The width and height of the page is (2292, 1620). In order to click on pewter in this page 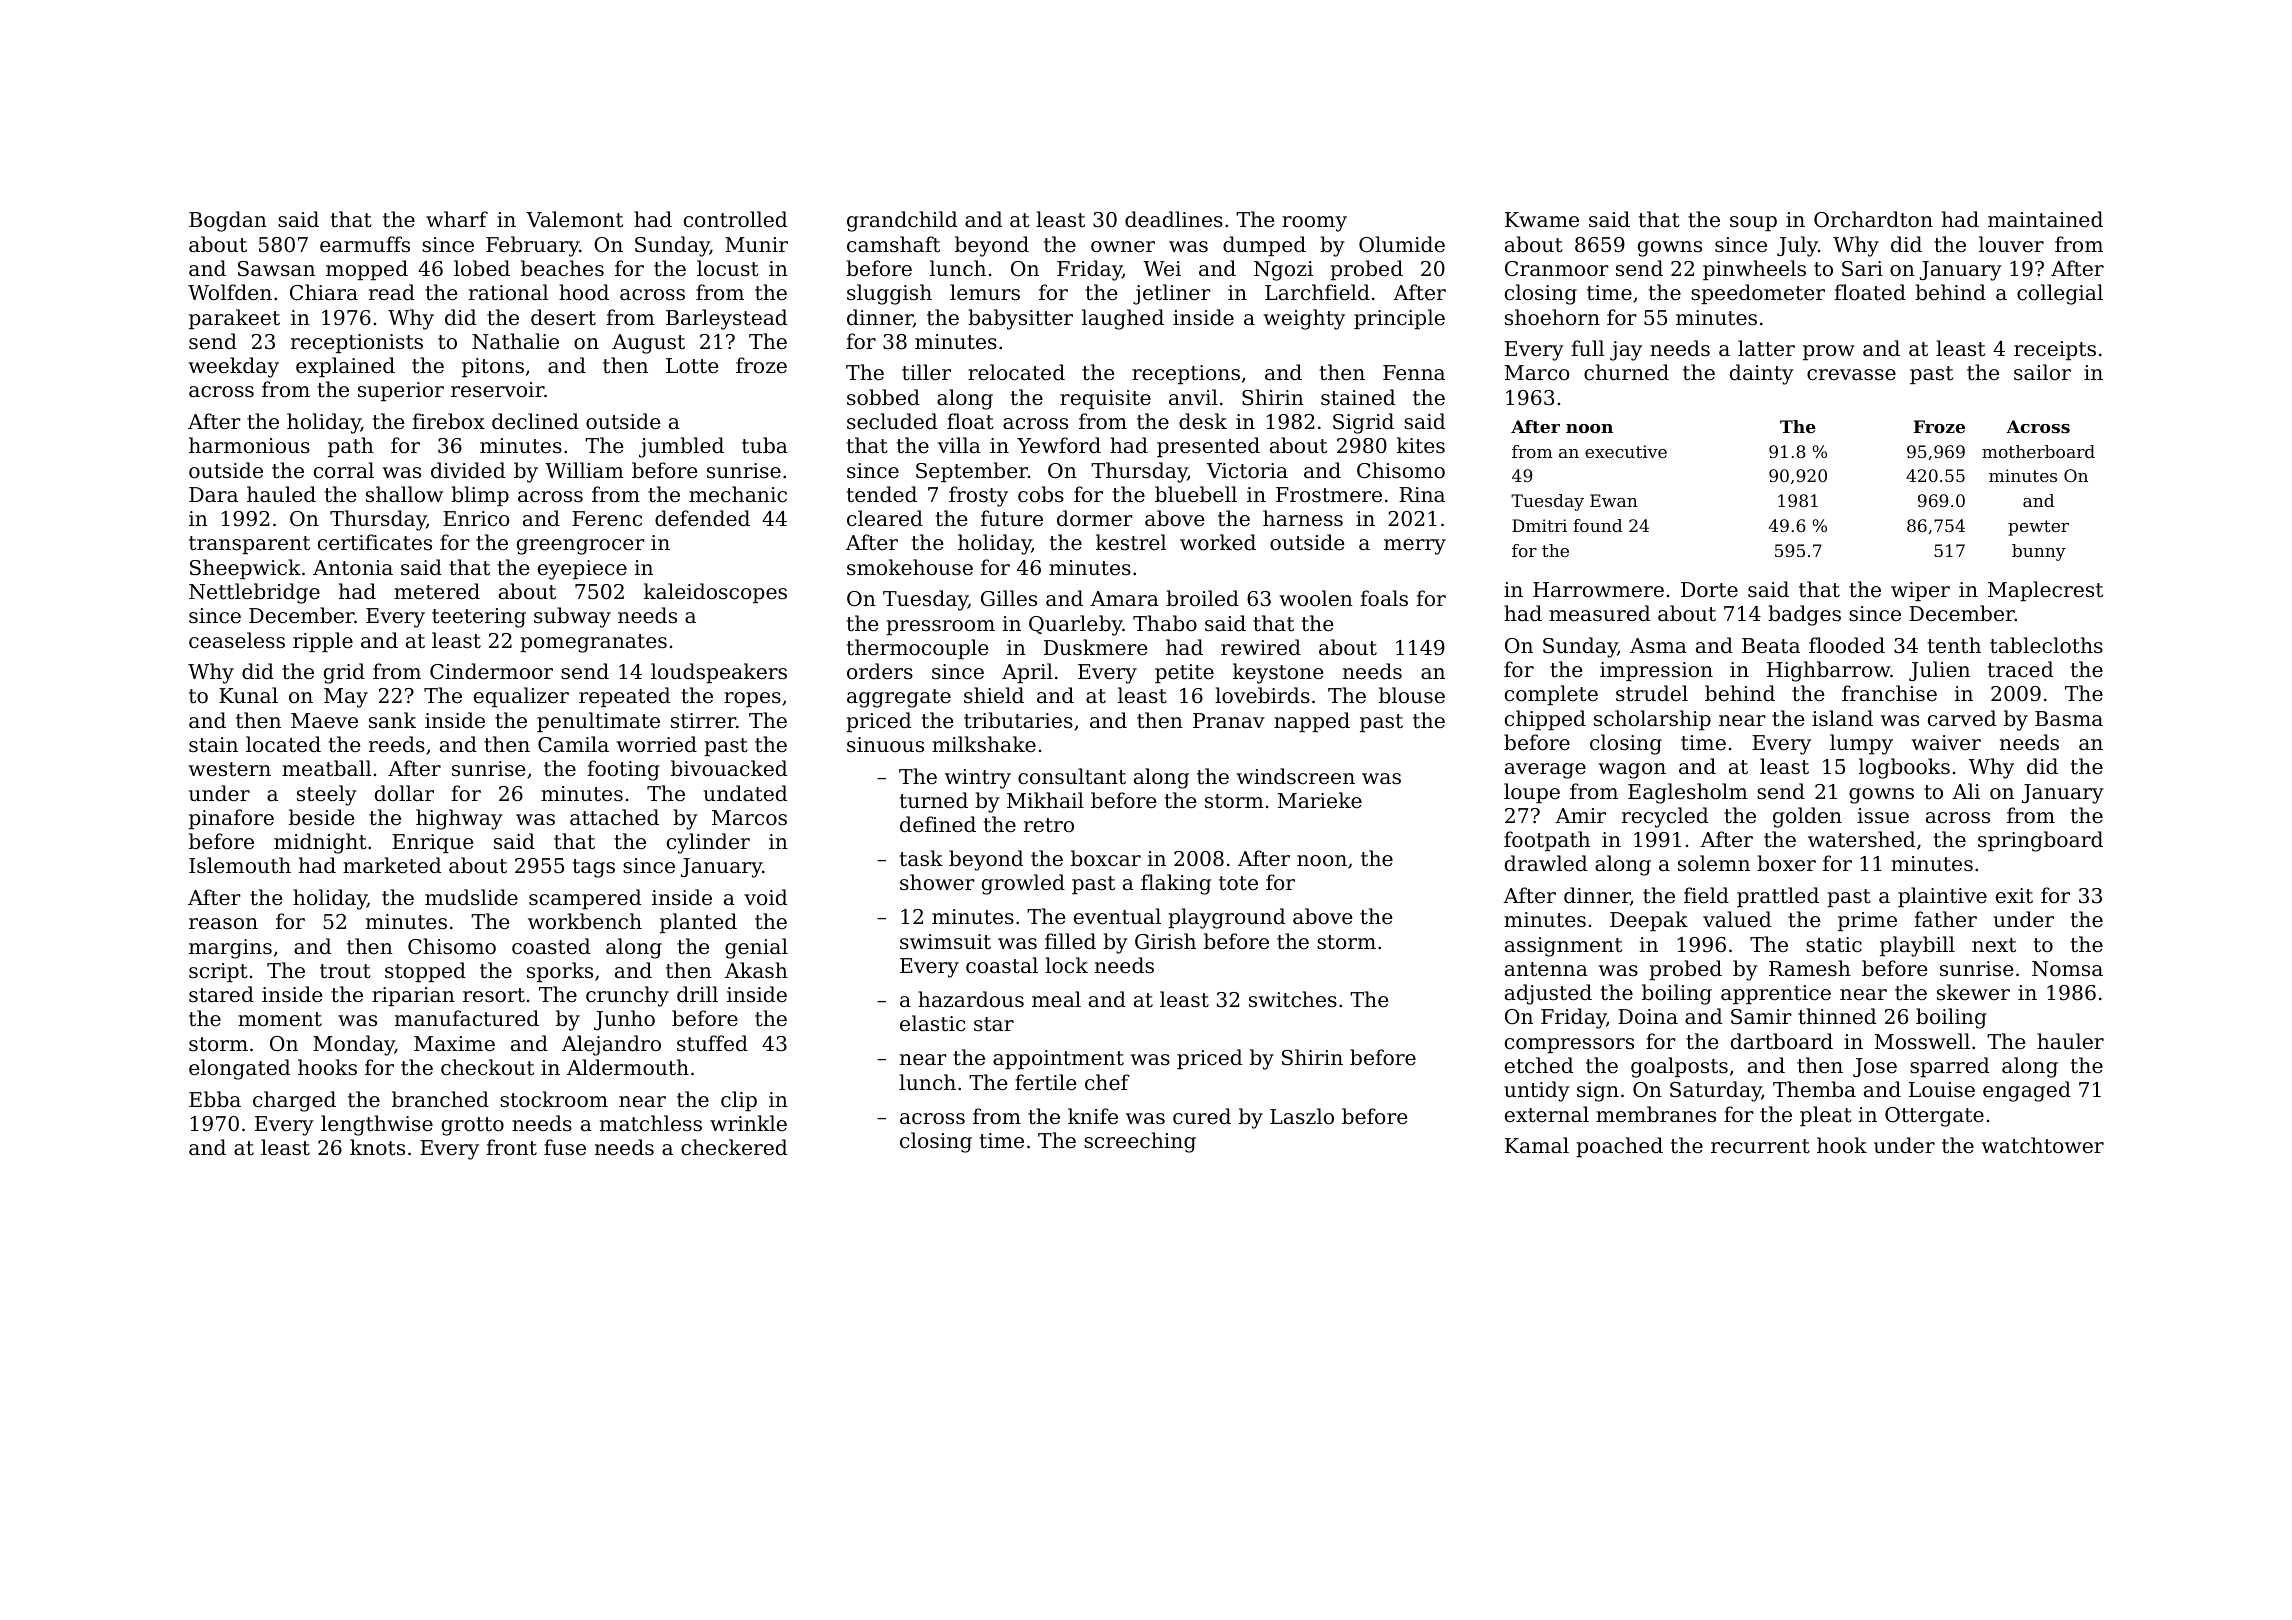, I will do `click(2038, 528)`.
